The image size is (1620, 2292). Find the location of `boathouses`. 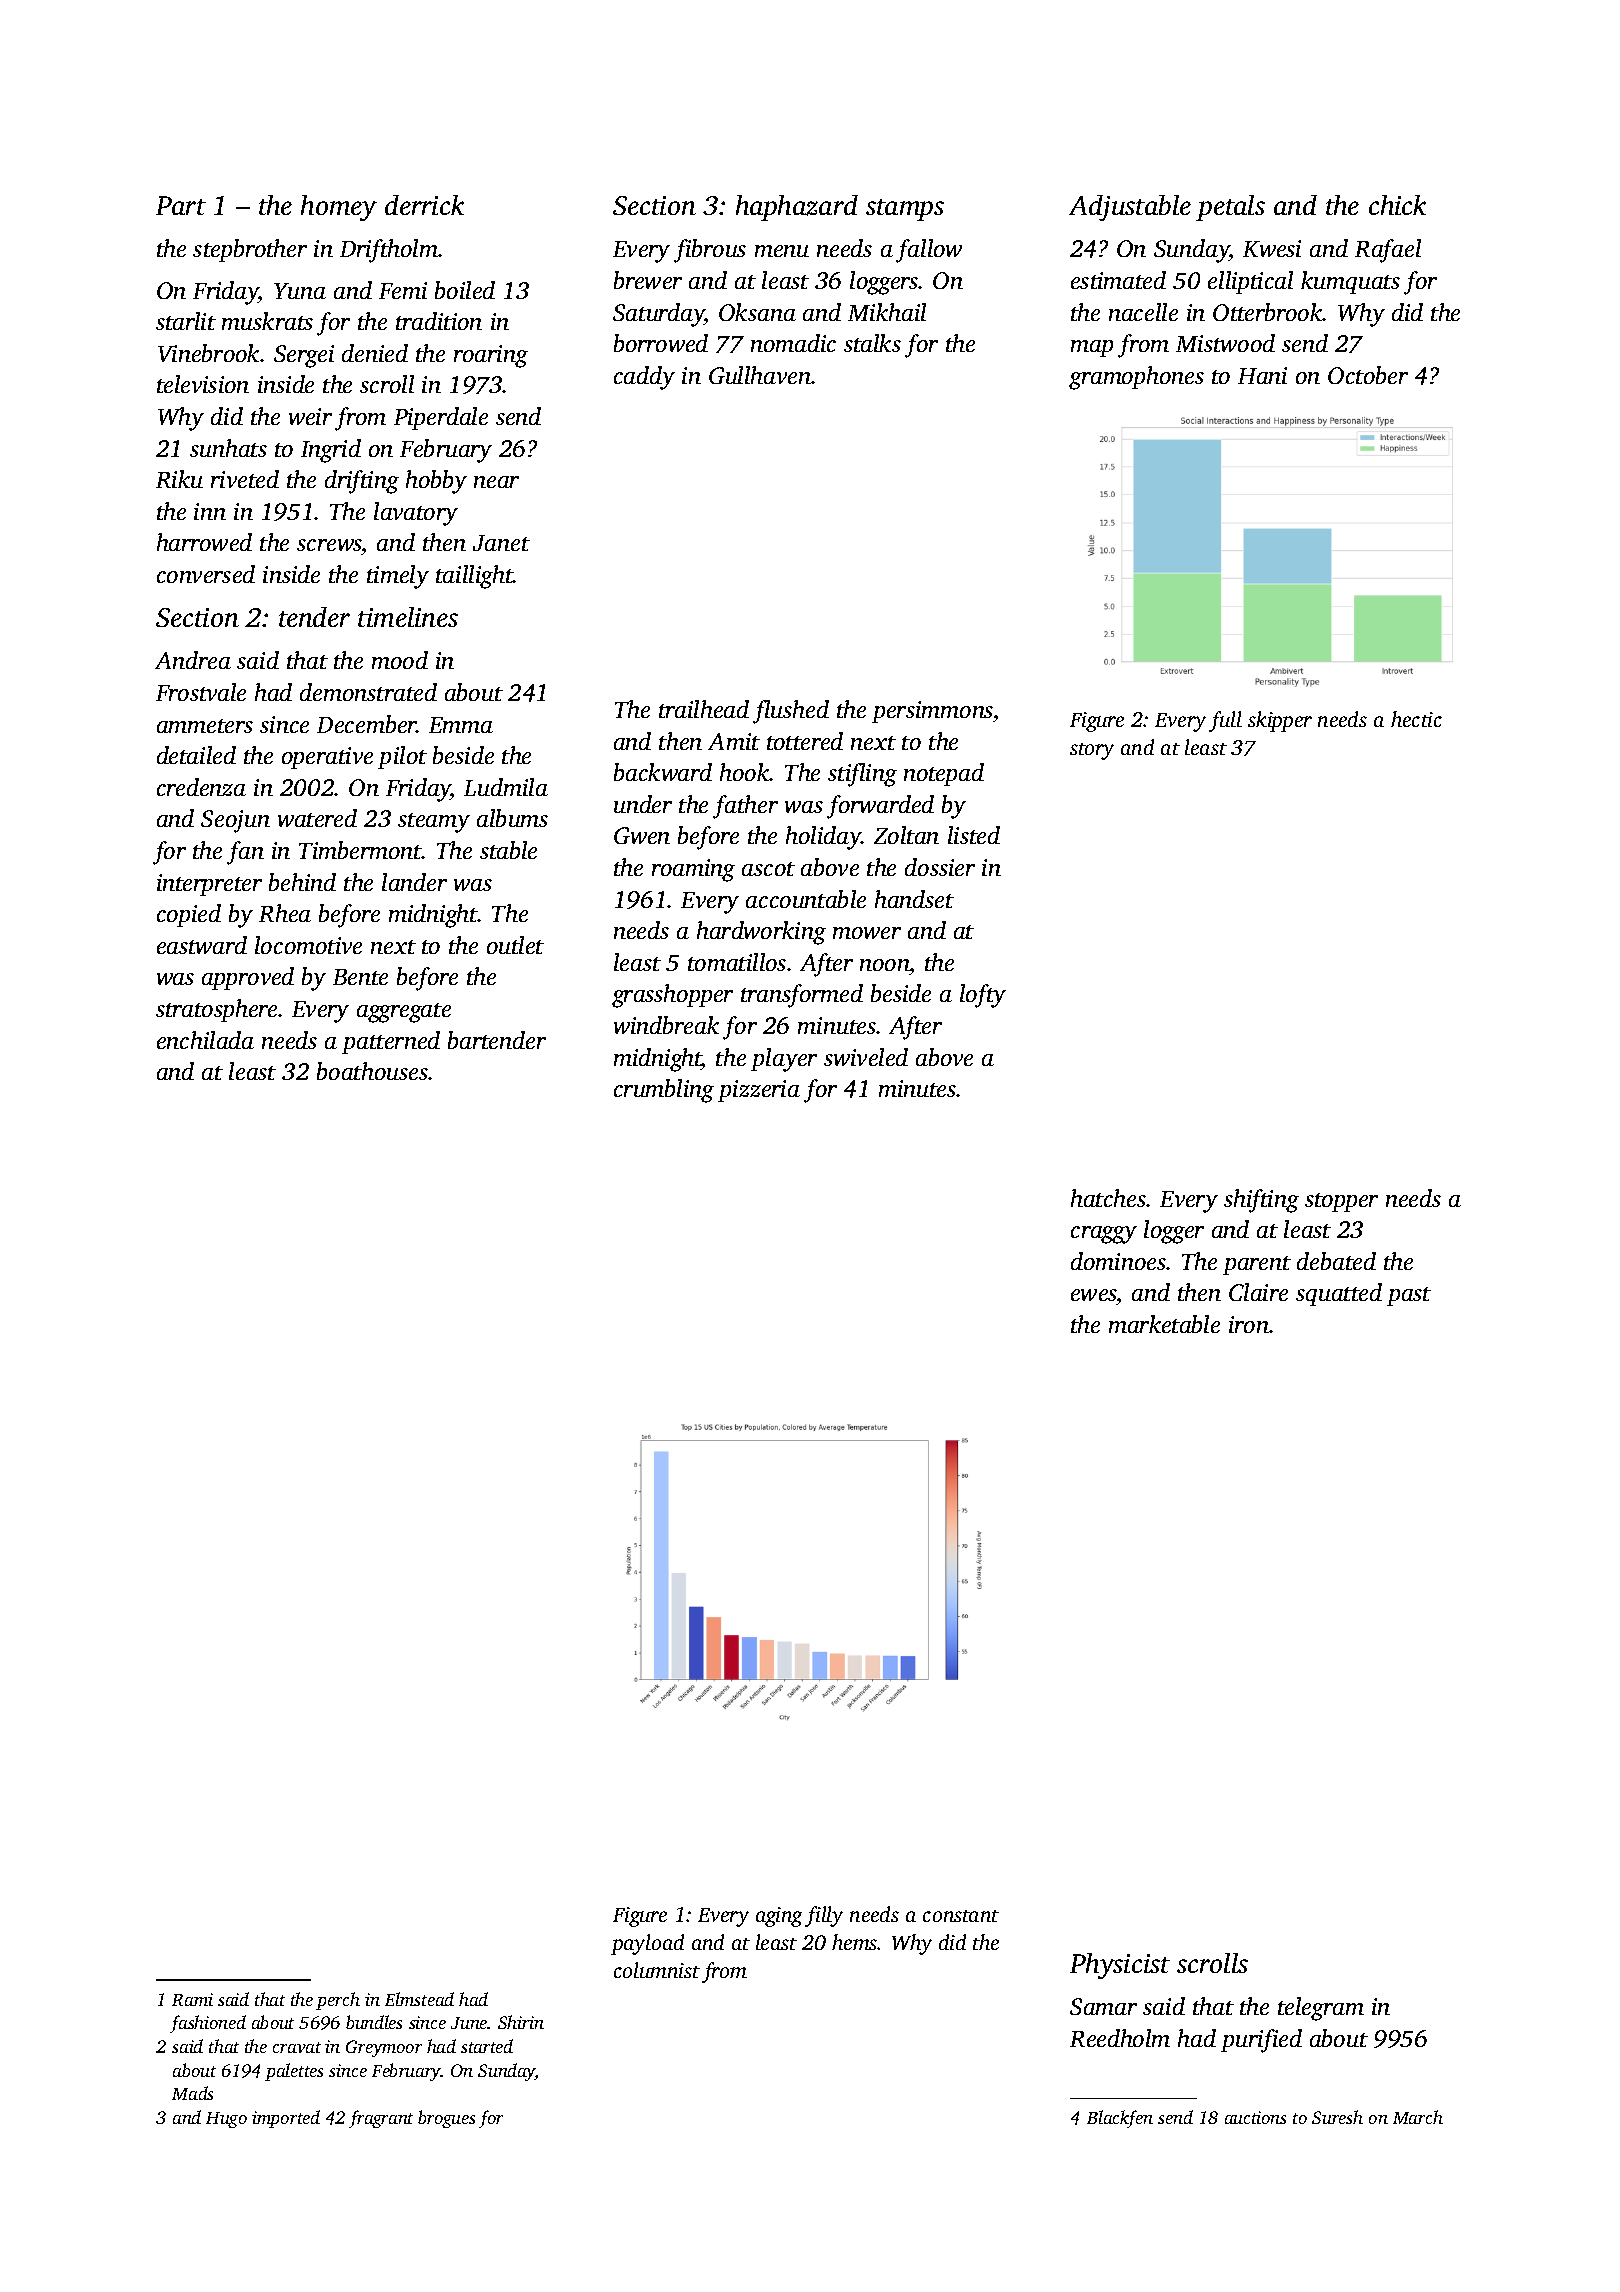

boathouses is located at coordinates (372, 1071).
